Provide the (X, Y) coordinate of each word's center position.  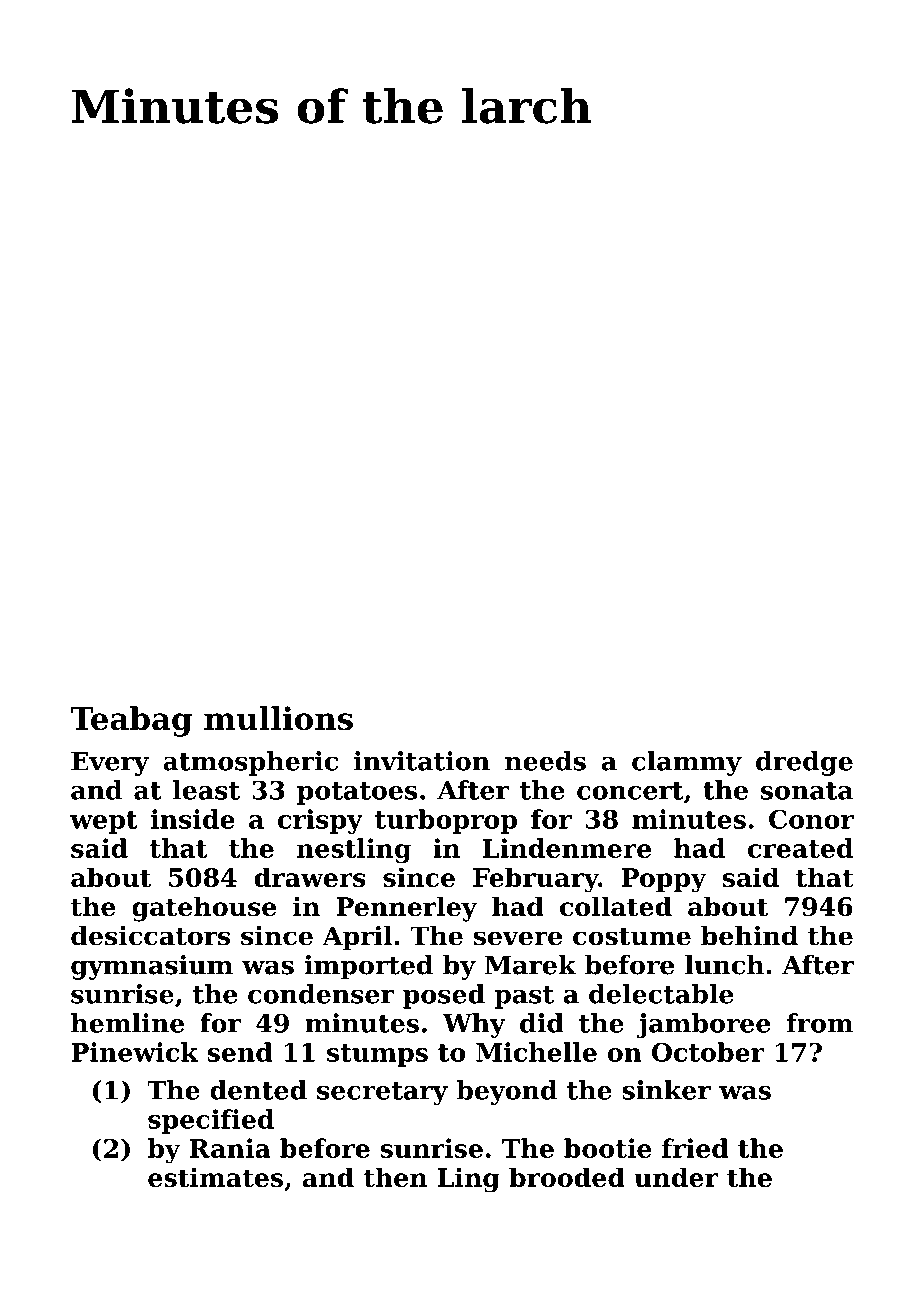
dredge (804, 763)
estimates (215, 1177)
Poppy (664, 880)
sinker (666, 1090)
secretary (382, 1093)
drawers (310, 877)
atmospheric (250, 763)
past (524, 997)
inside (193, 819)
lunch (724, 965)
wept (104, 822)
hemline (127, 1023)
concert (630, 791)
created (800, 848)
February (535, 880)
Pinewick (134, 1052)
